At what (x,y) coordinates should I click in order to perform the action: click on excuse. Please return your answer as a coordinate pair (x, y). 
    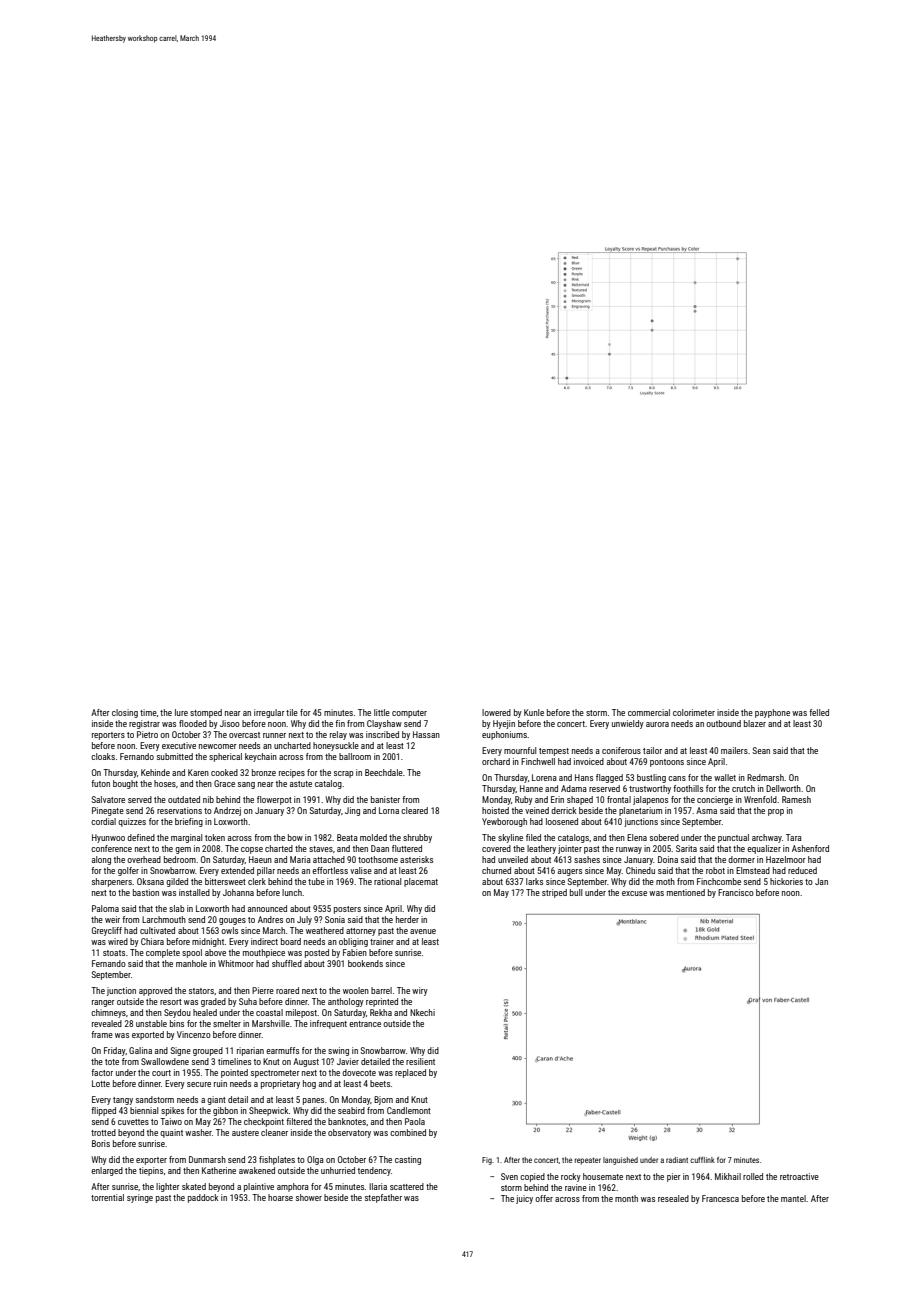
    Looking at the image, I should click on (634, 893).
